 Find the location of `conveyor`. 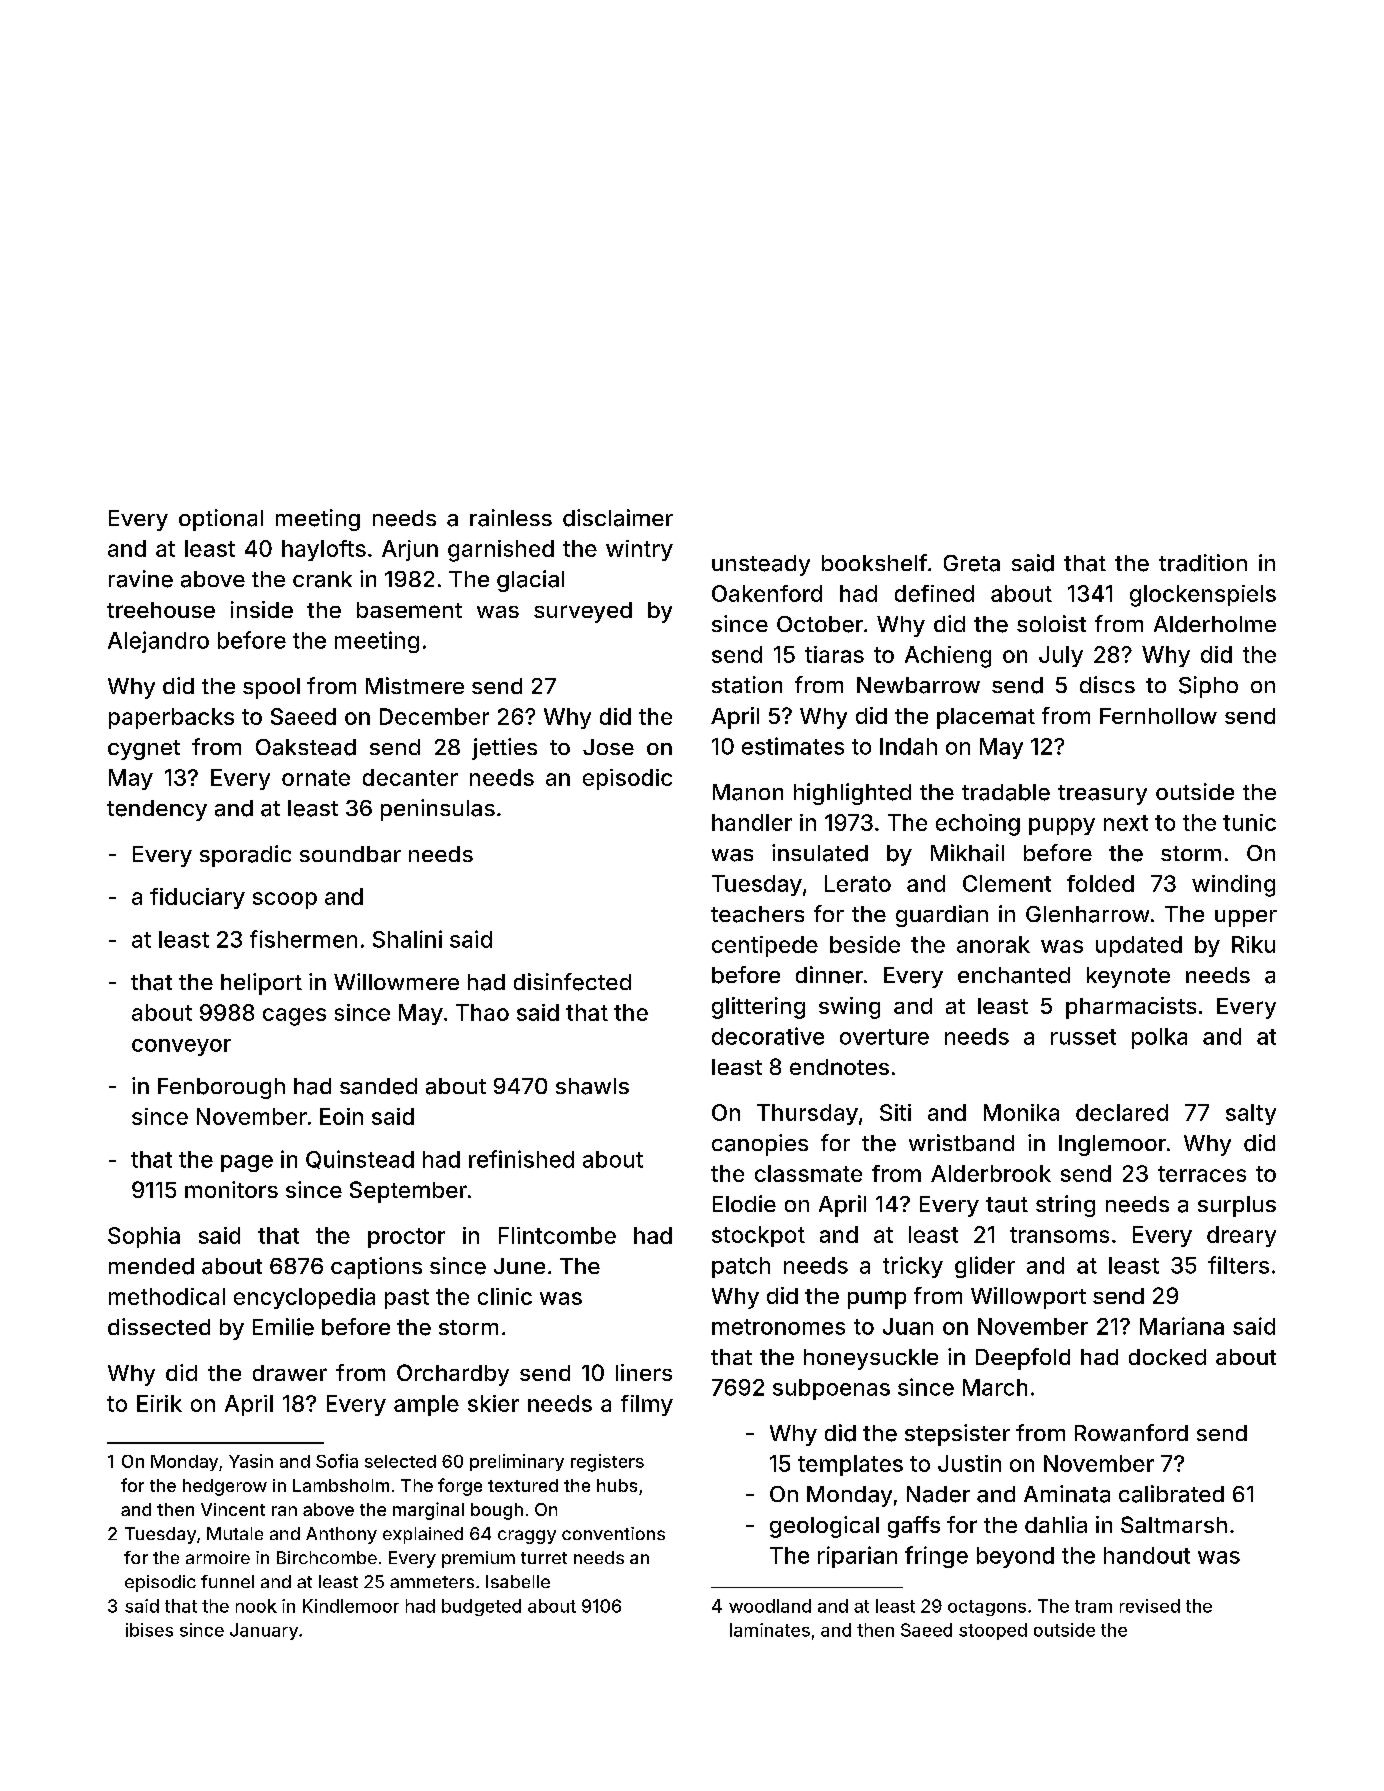

conveyor is located at coordinates (181, 1047).
